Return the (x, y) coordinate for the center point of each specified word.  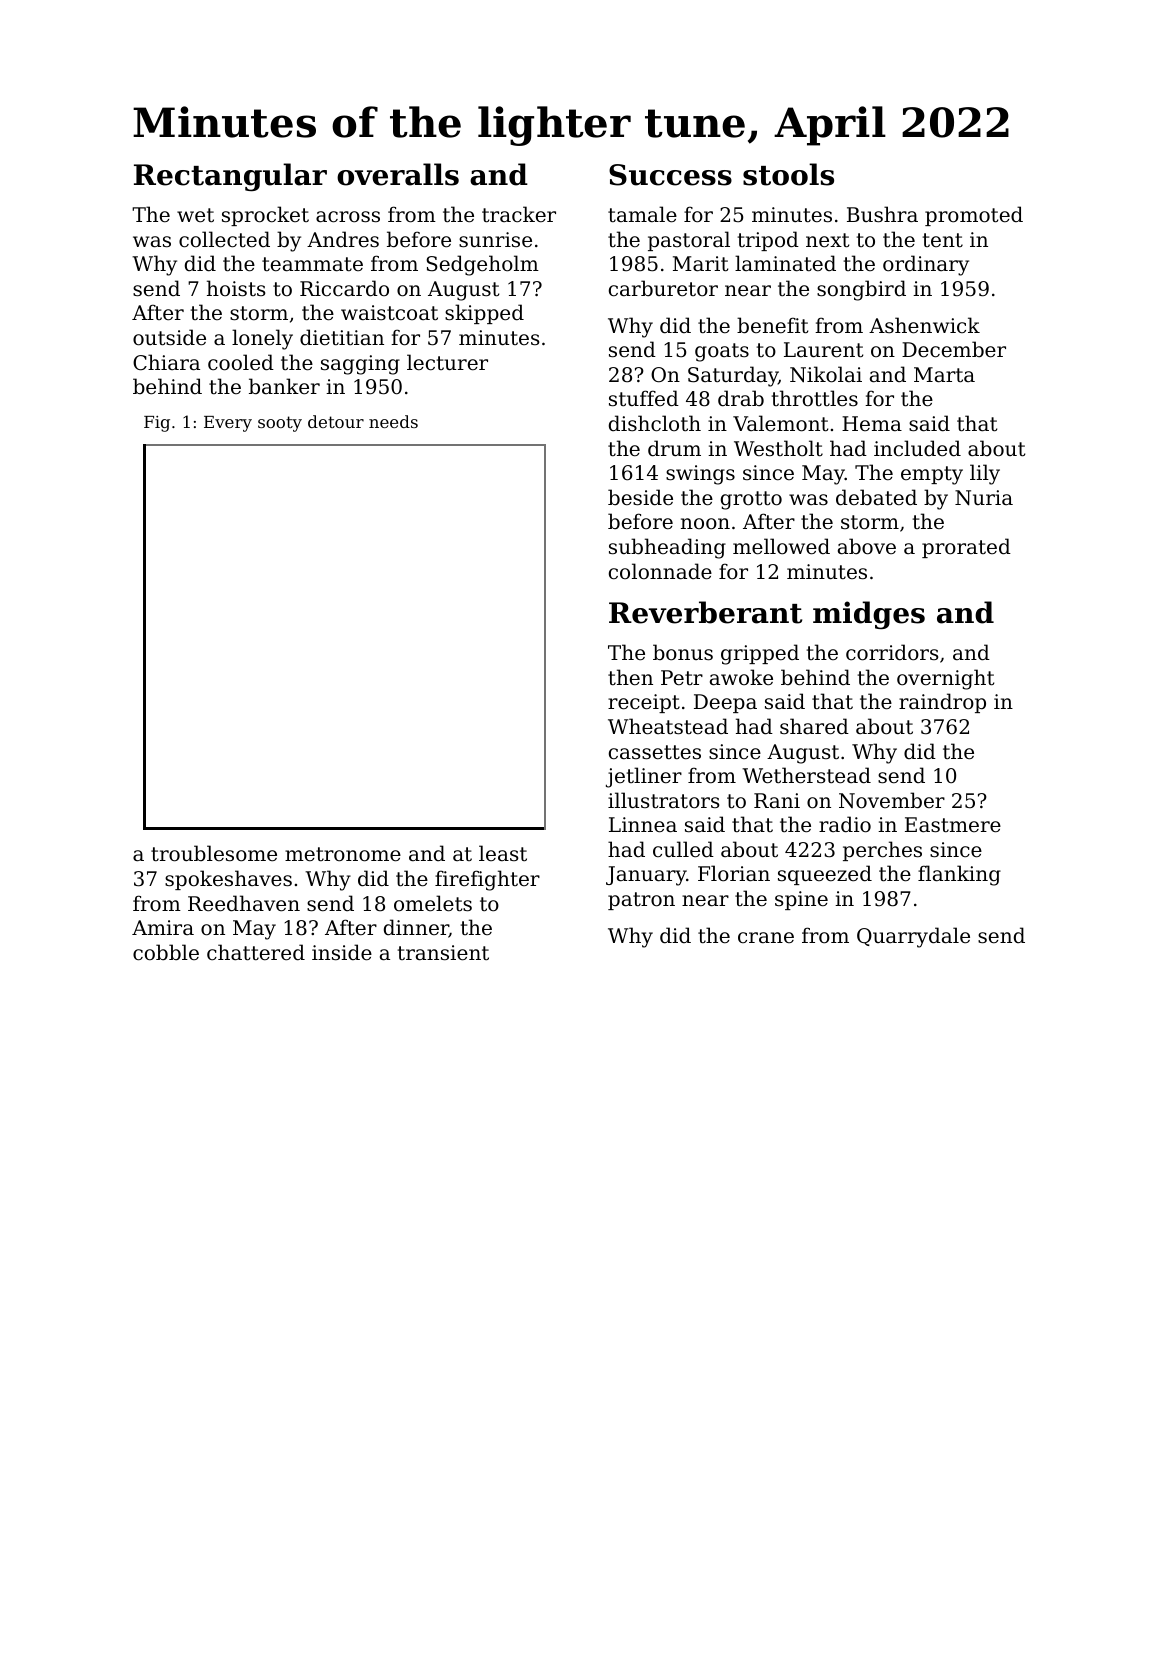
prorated (966, 548)
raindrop (942, 703)
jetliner (644, 777)
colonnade (660, 571)
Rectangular (230, 177)
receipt (644, 703)
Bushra (882, 214)
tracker (519, 214)
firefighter (487, 880)
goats (722, 352)
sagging (360, 365)
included (917, 448)
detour (336, 421)
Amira (163, 927)
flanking (959, 875)
